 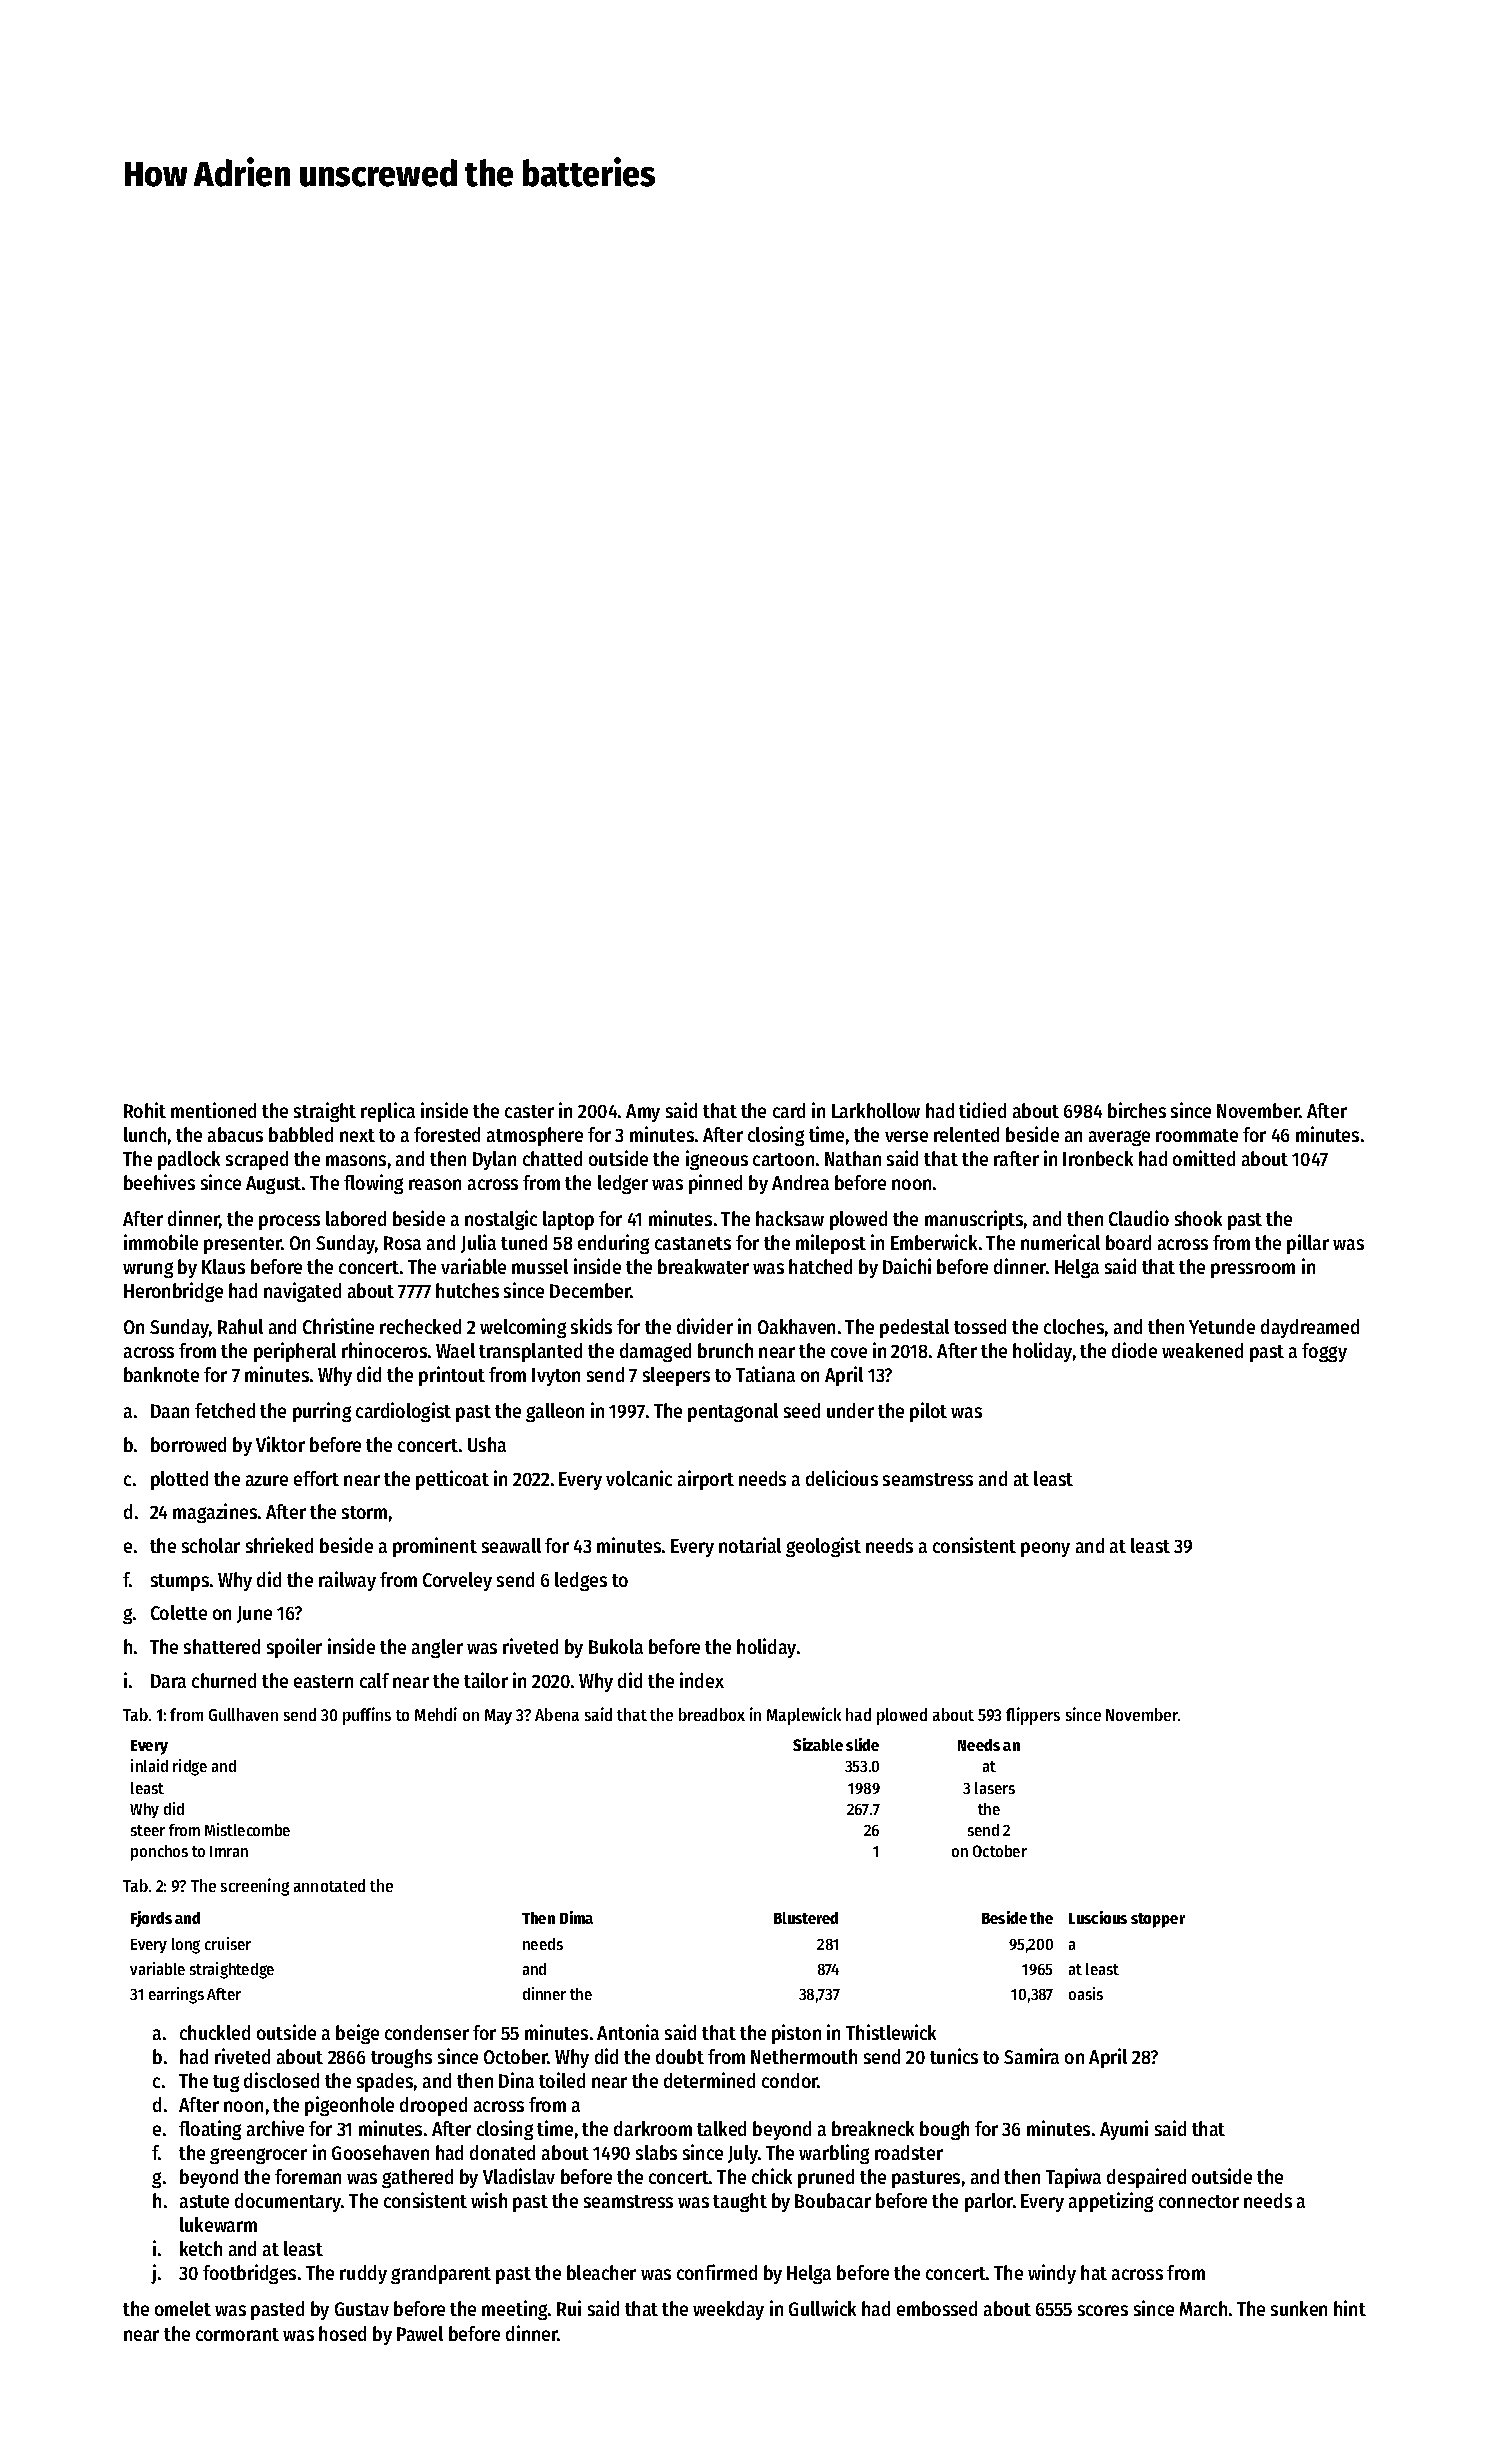 I want to click on cormorant, so click(x=237, y=2334).
